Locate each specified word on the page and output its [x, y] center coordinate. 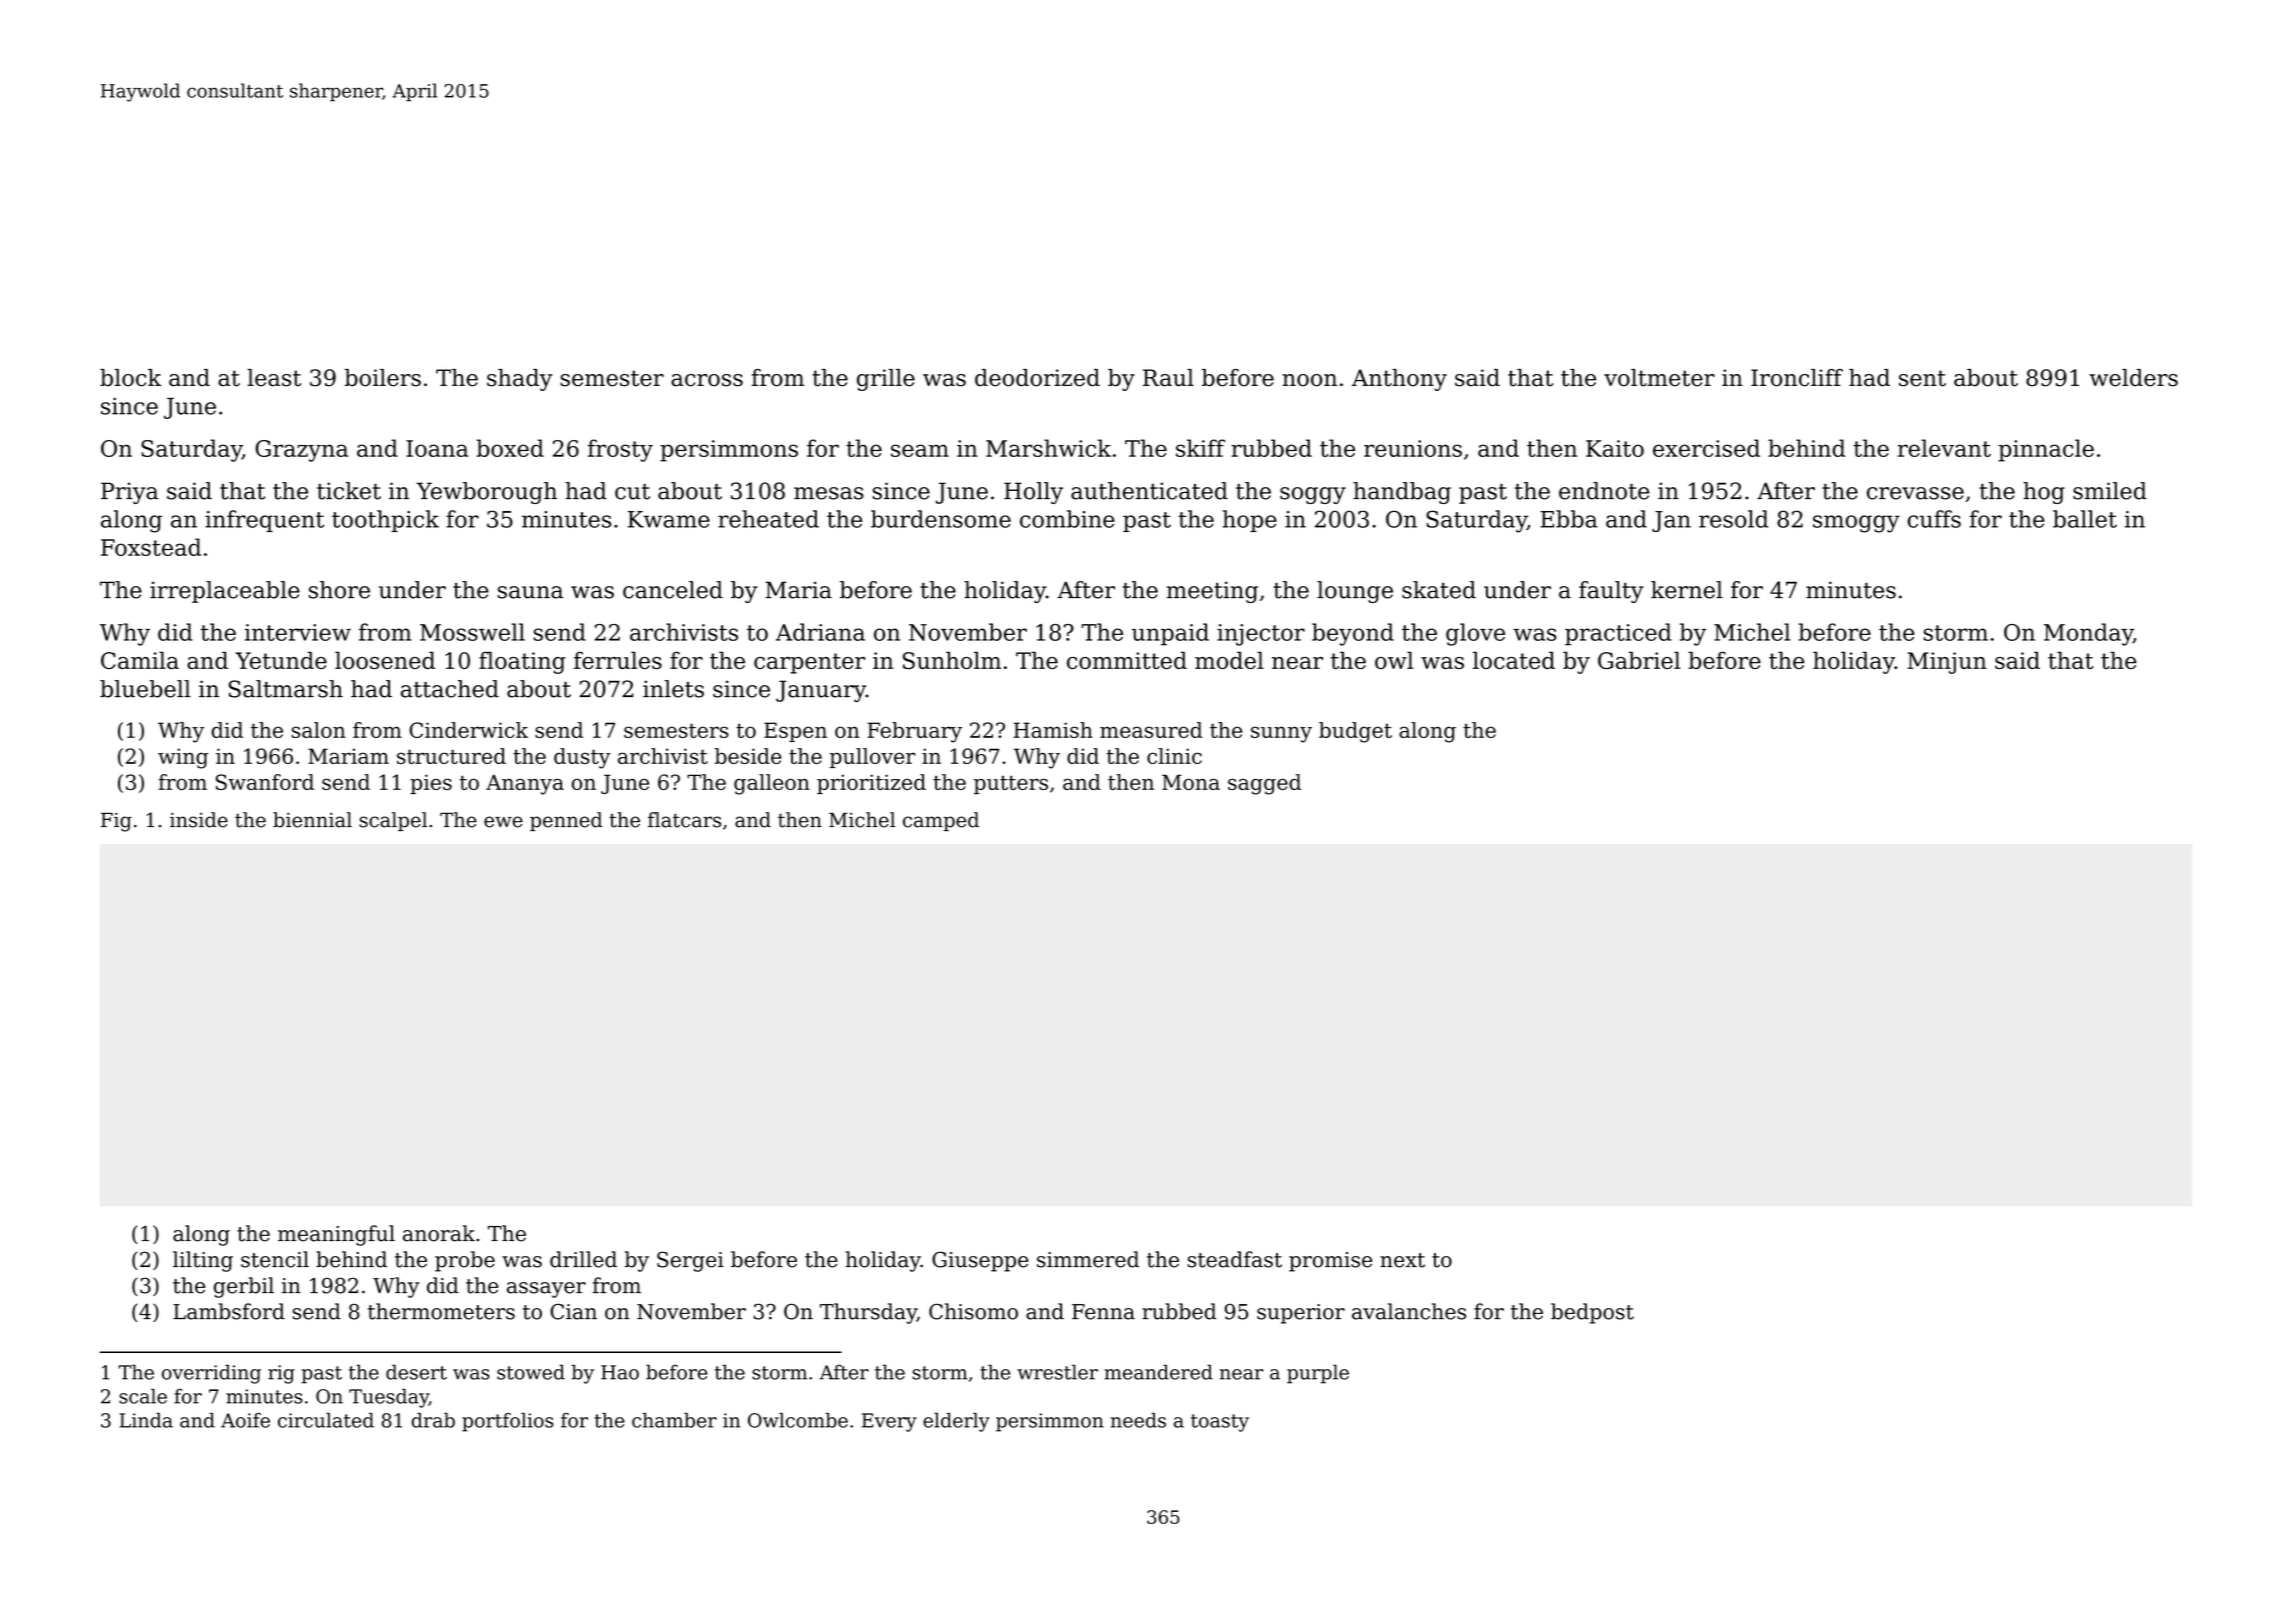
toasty [1220, 1423]
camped [941, 821]
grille [886, 380]
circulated [326, 1420]
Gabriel [1639, 660]
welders [2133, 378]
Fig [116, 822]
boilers [383, 378]
